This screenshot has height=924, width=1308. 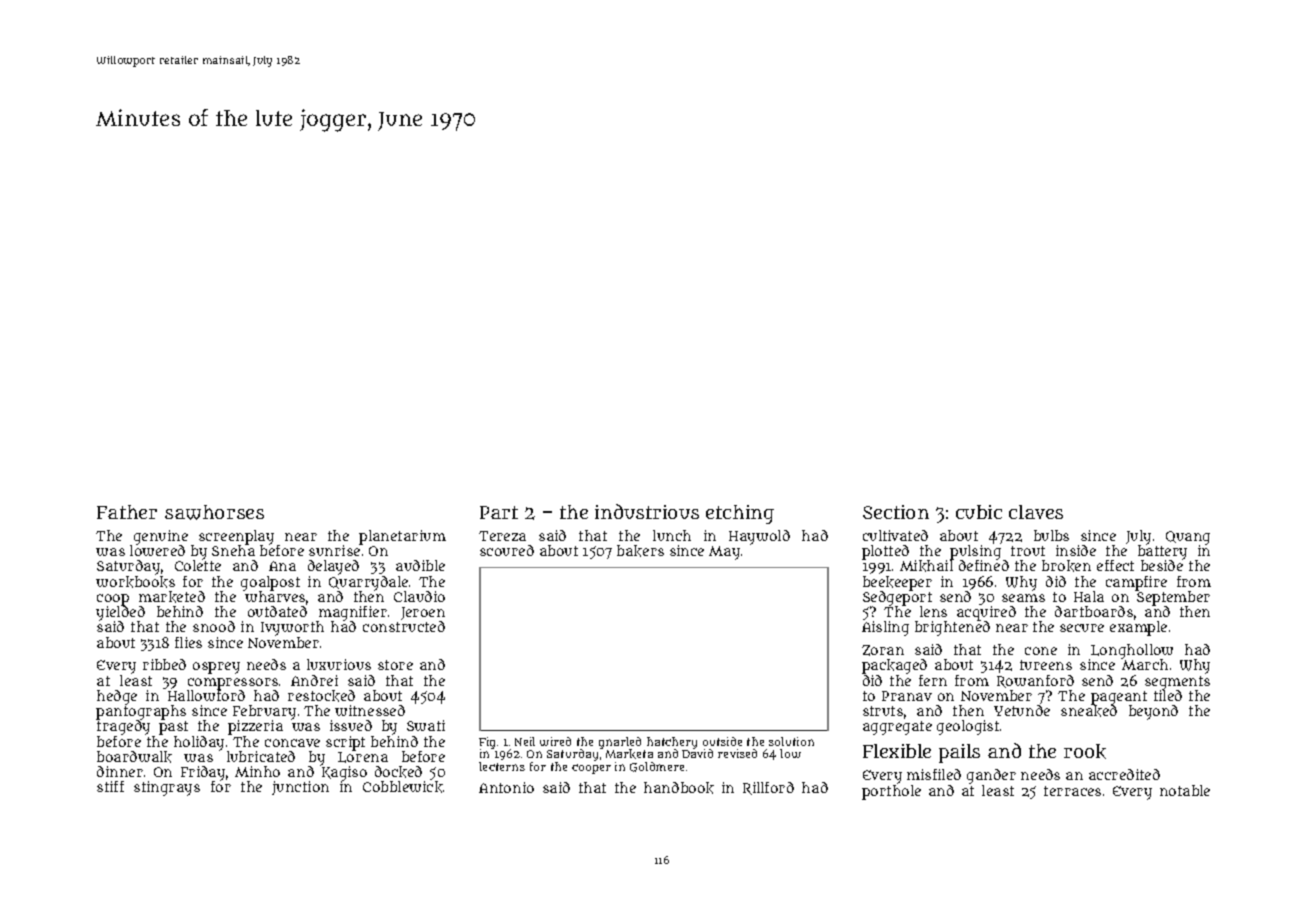 I want to click on Pranav, so click(x=907, y=696).
